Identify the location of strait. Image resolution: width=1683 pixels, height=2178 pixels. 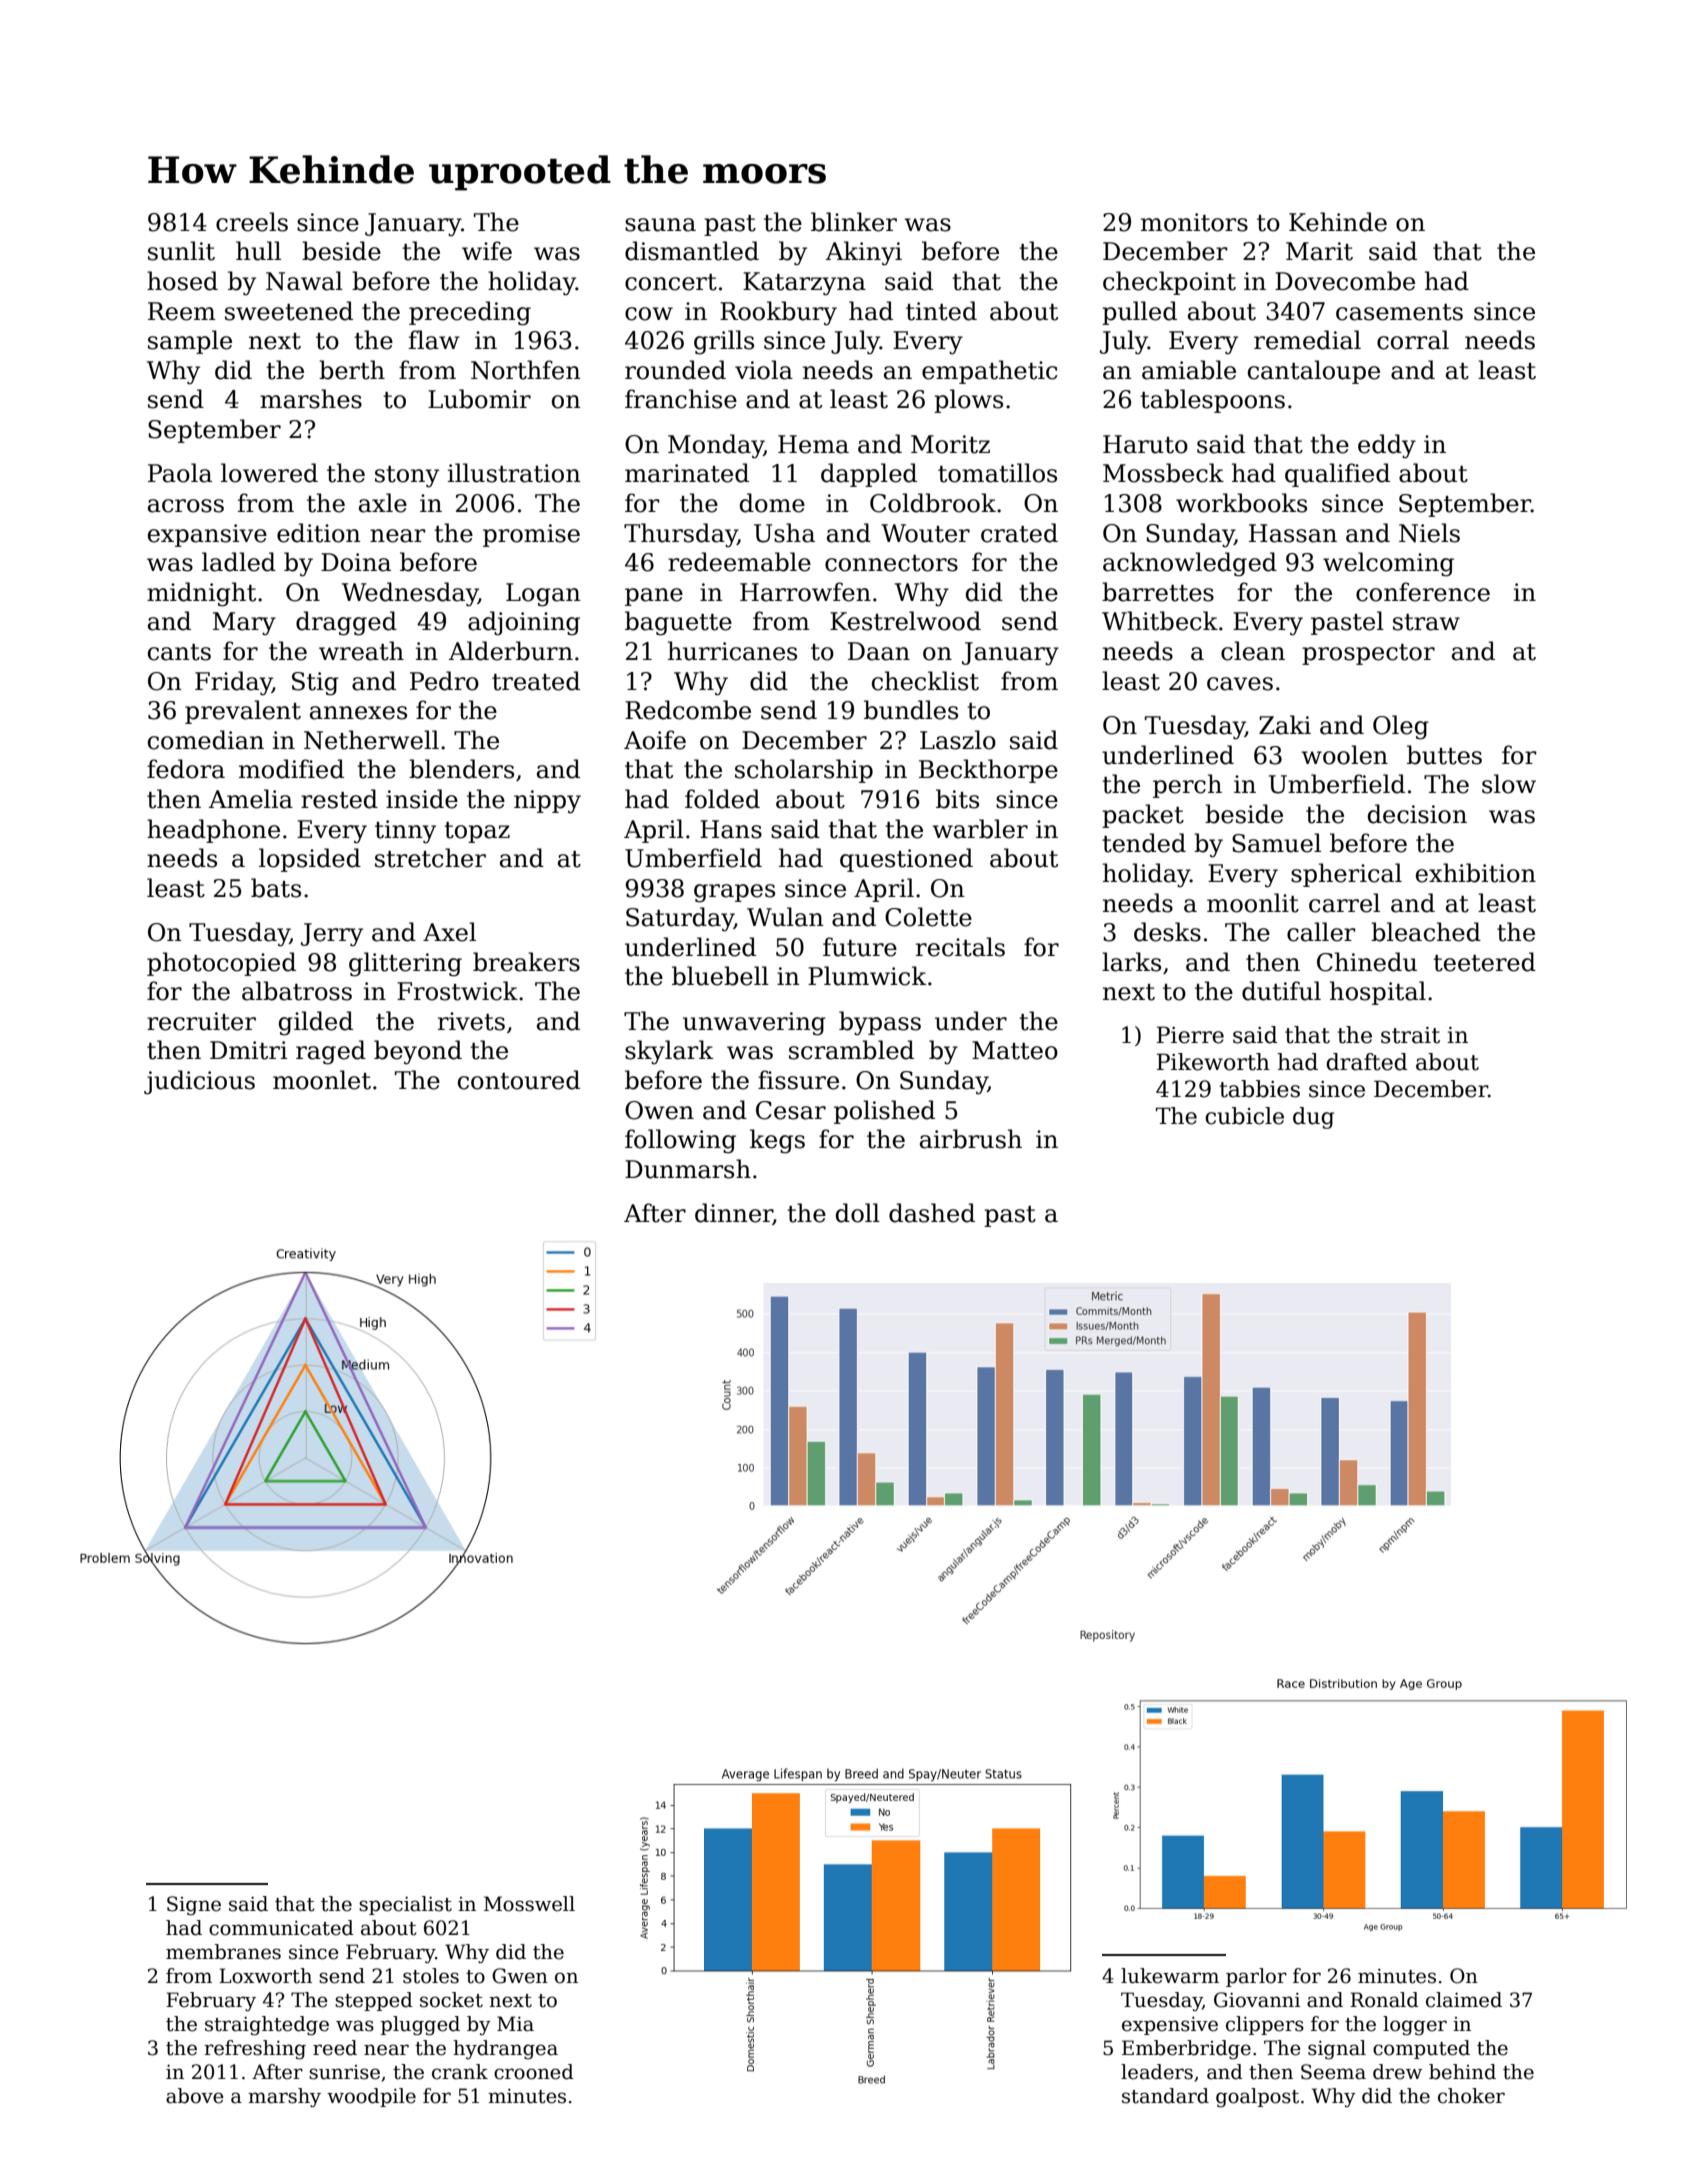
(1410, 1035).
